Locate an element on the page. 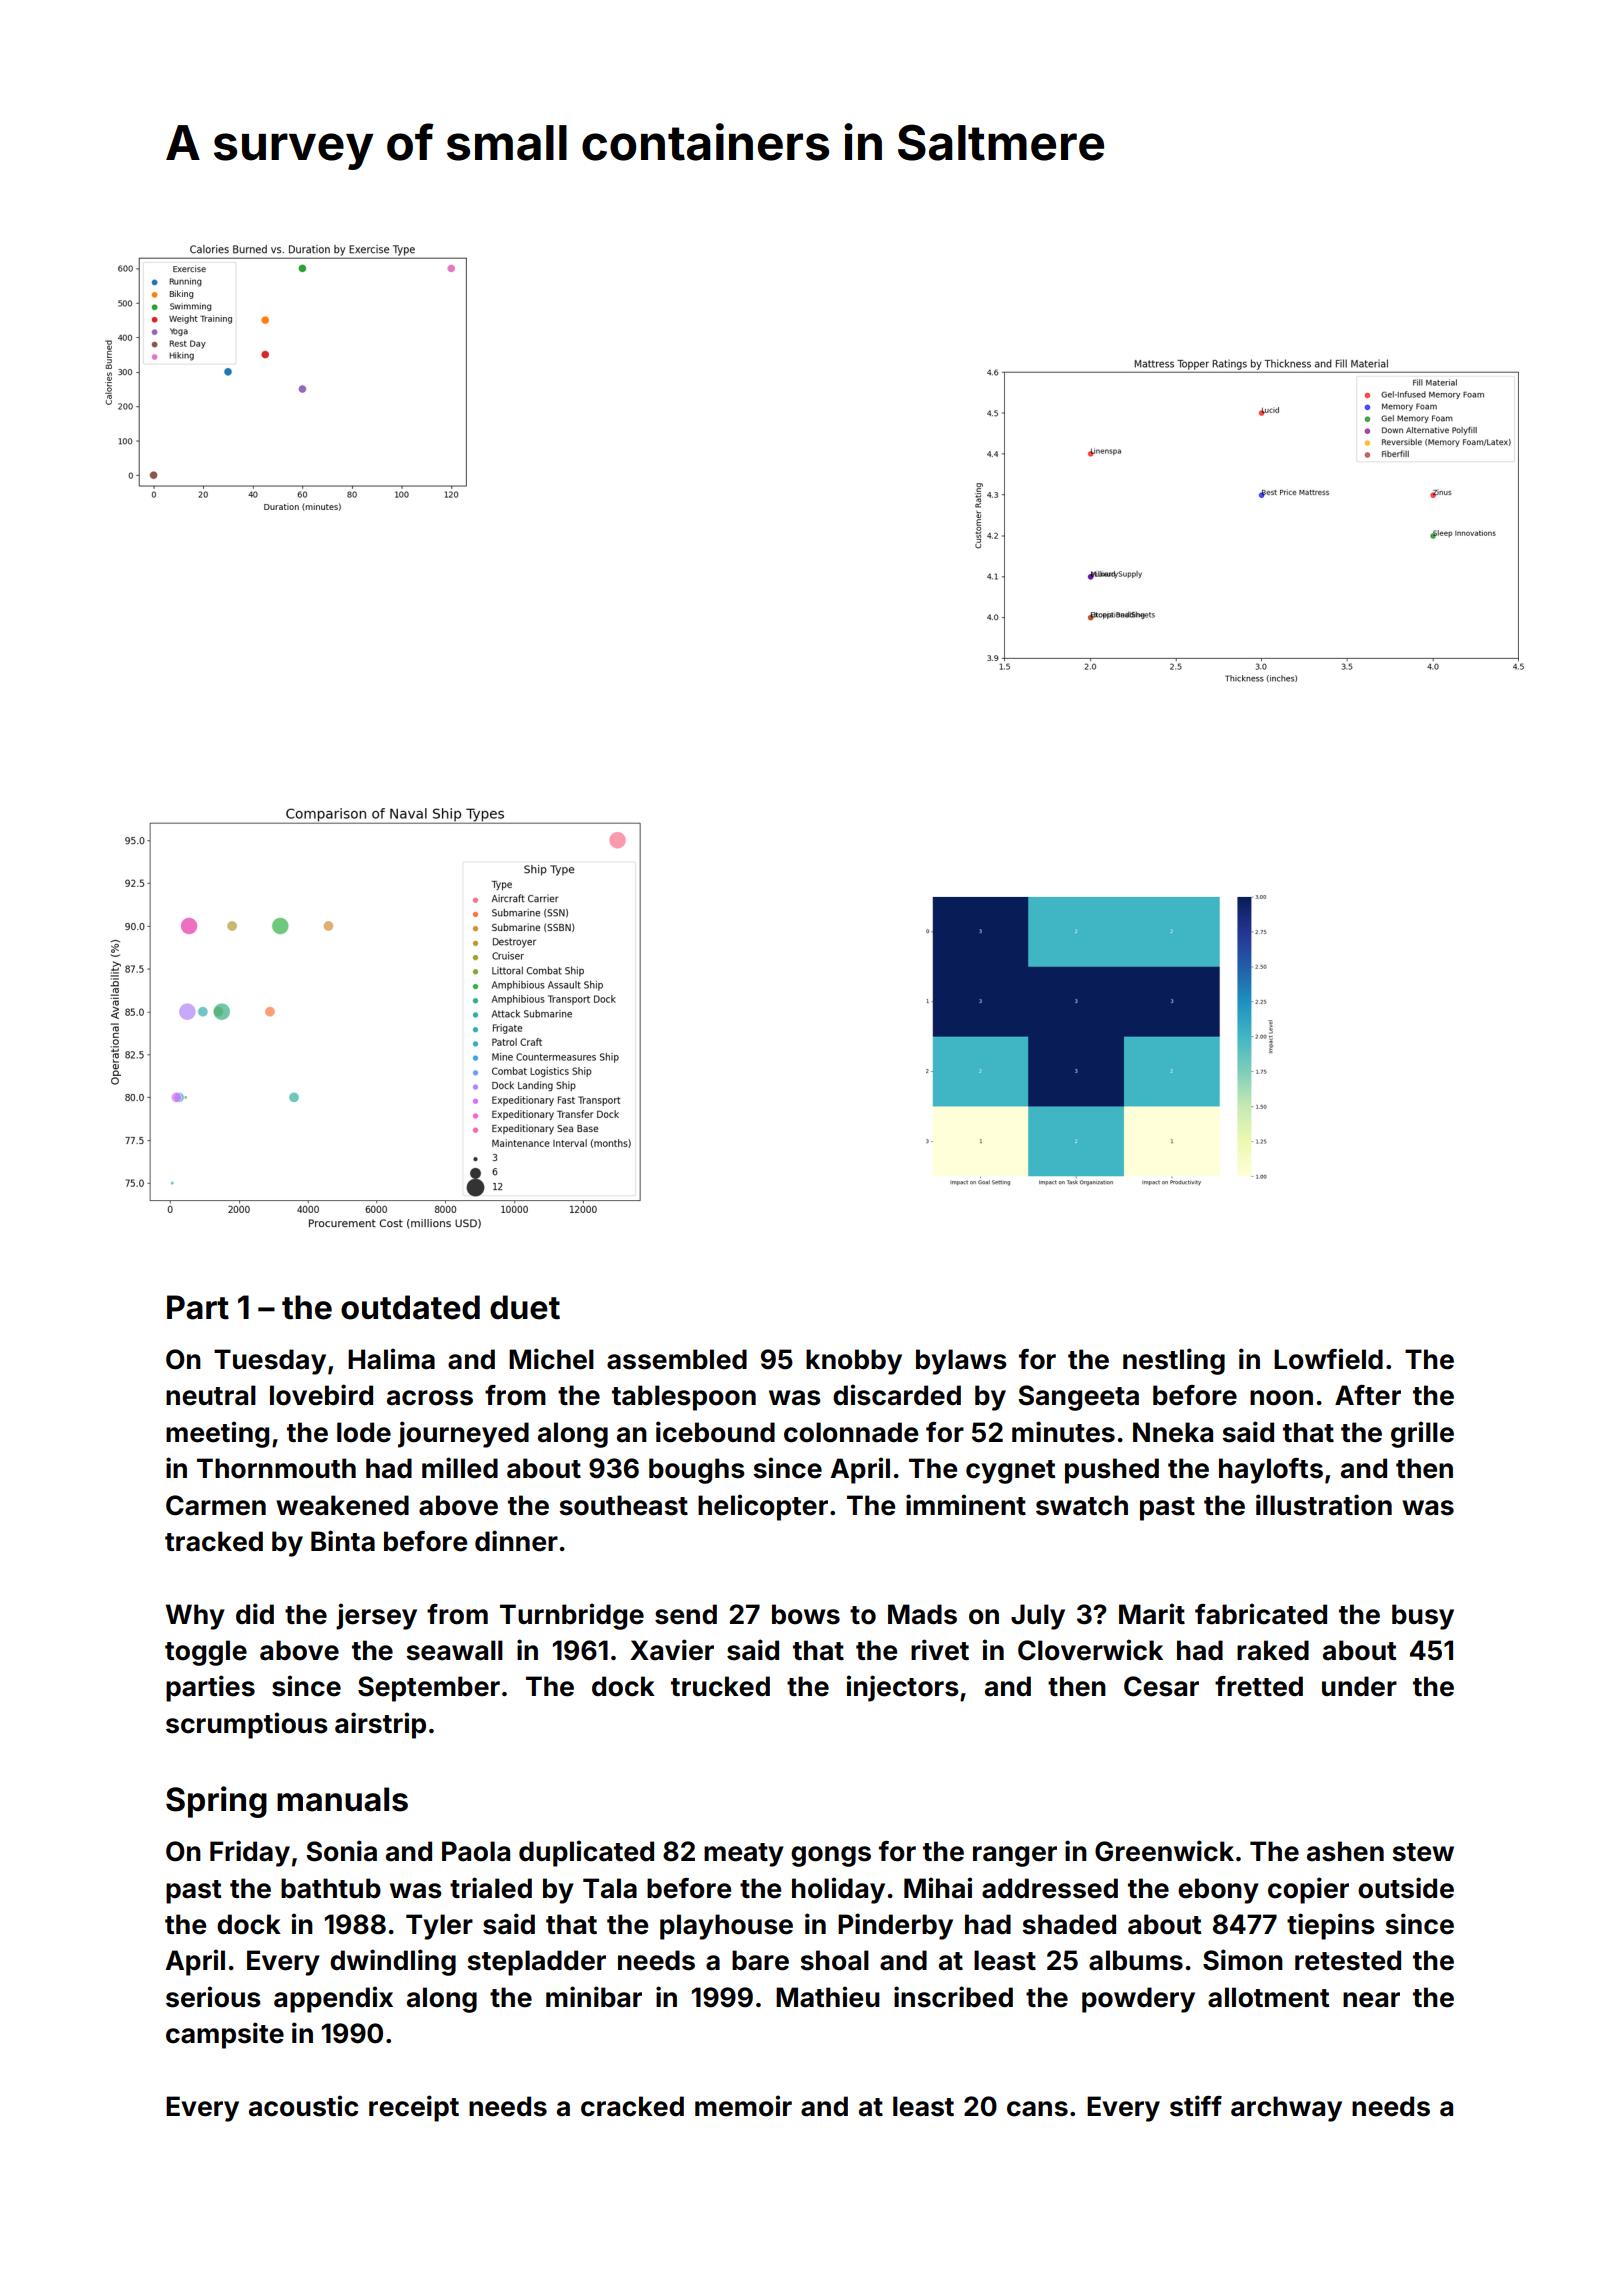 This page has height=2292, width=1620. shaded is located at coordinates (1069, 1924).
